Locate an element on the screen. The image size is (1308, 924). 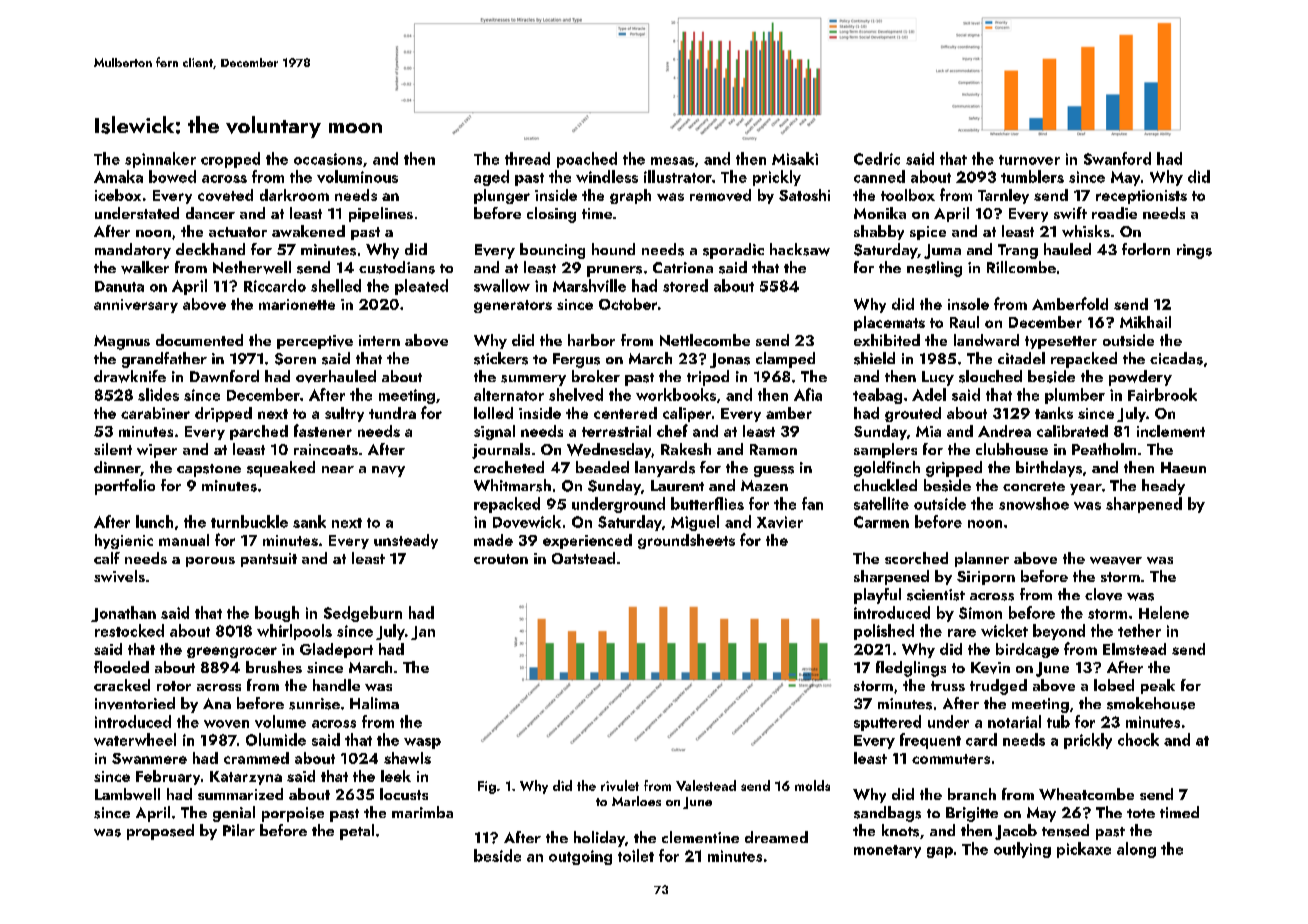
Elmstead is located at coordinates (1134, 649).
